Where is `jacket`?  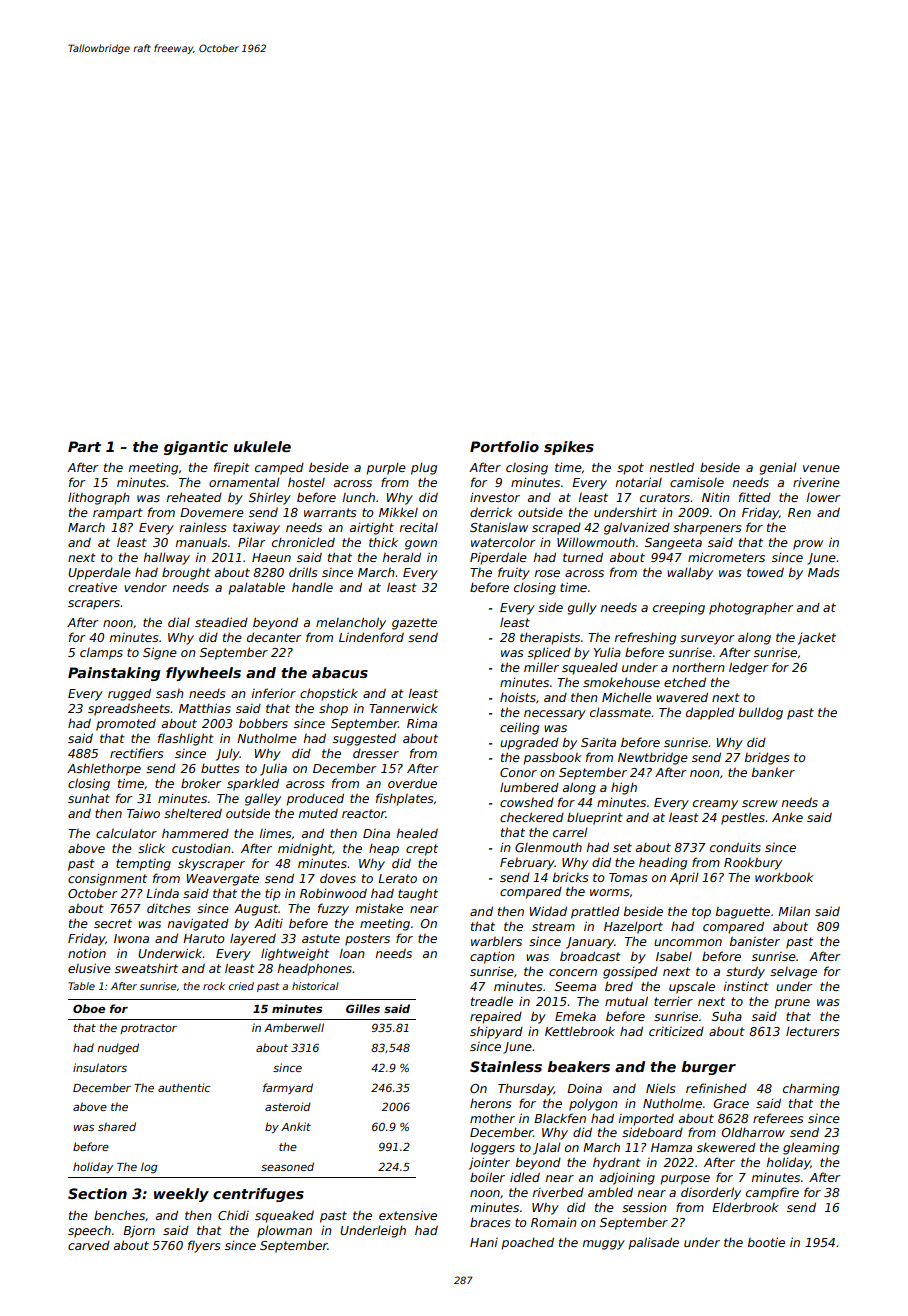 jacket is located at coordinates (817, 638).
